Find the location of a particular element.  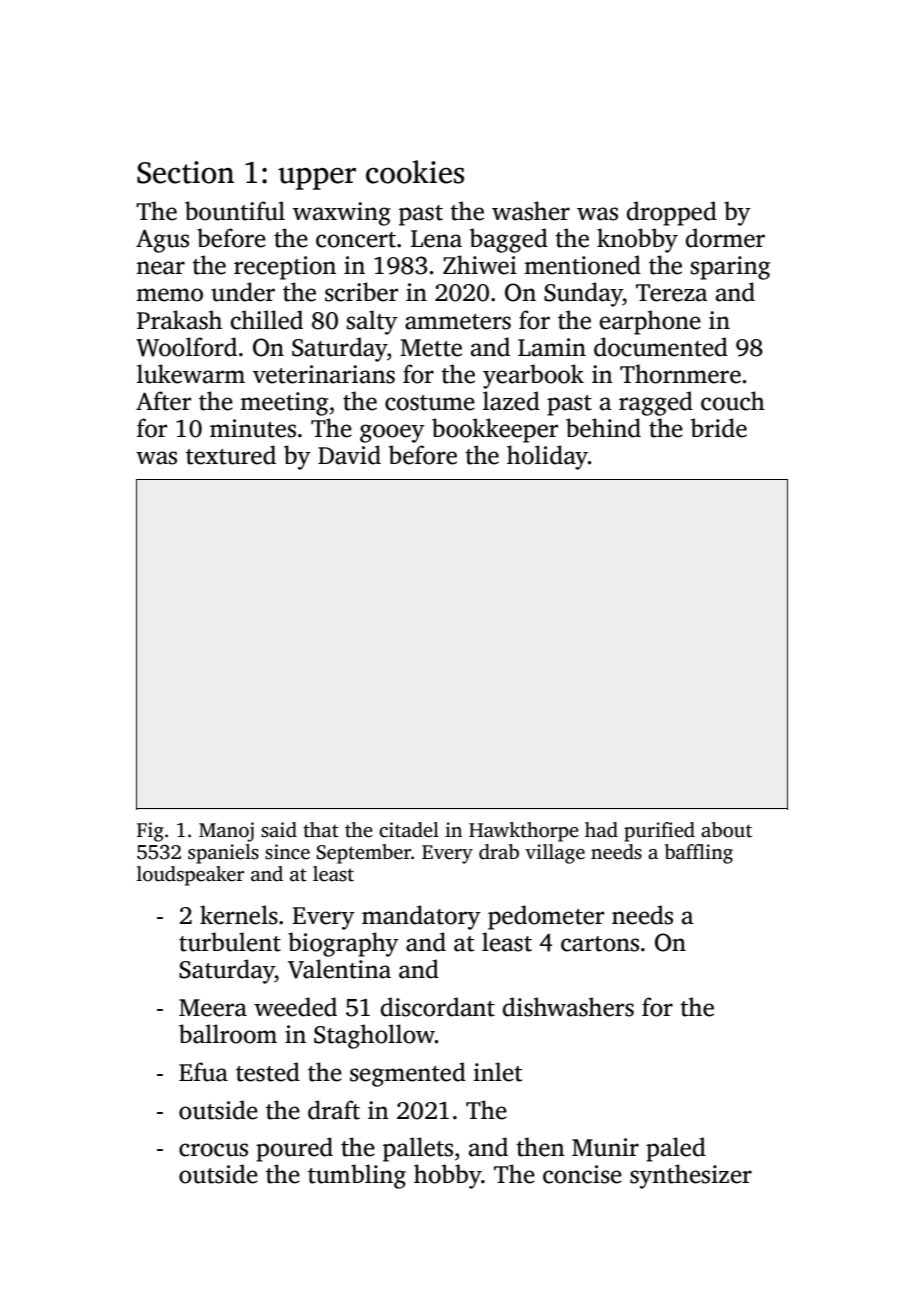

that is located at coordinates (321, 830).
